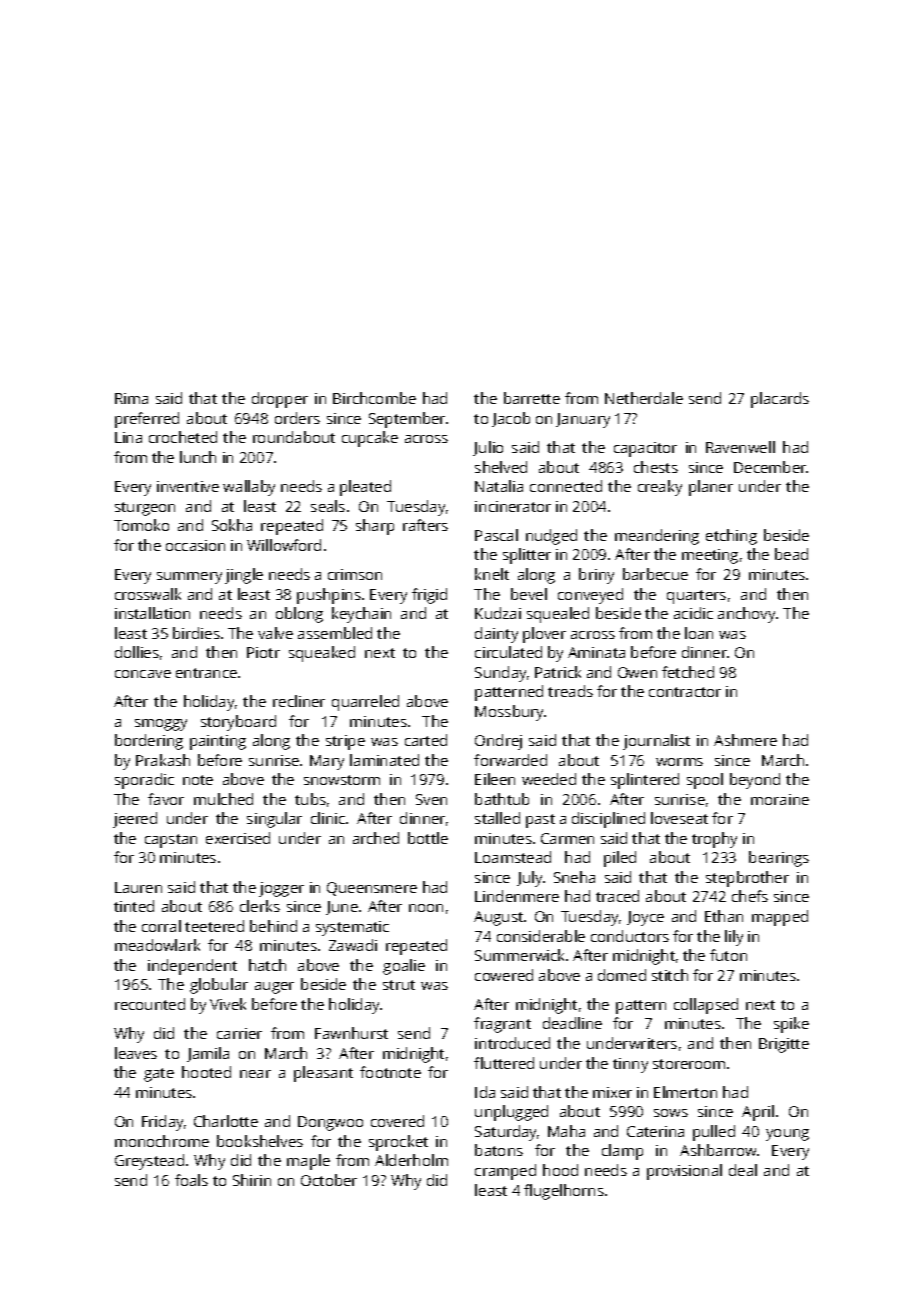 The height and width of the screenshot is (1308, 924). I want to click on squeaked, so click(322, 654).
